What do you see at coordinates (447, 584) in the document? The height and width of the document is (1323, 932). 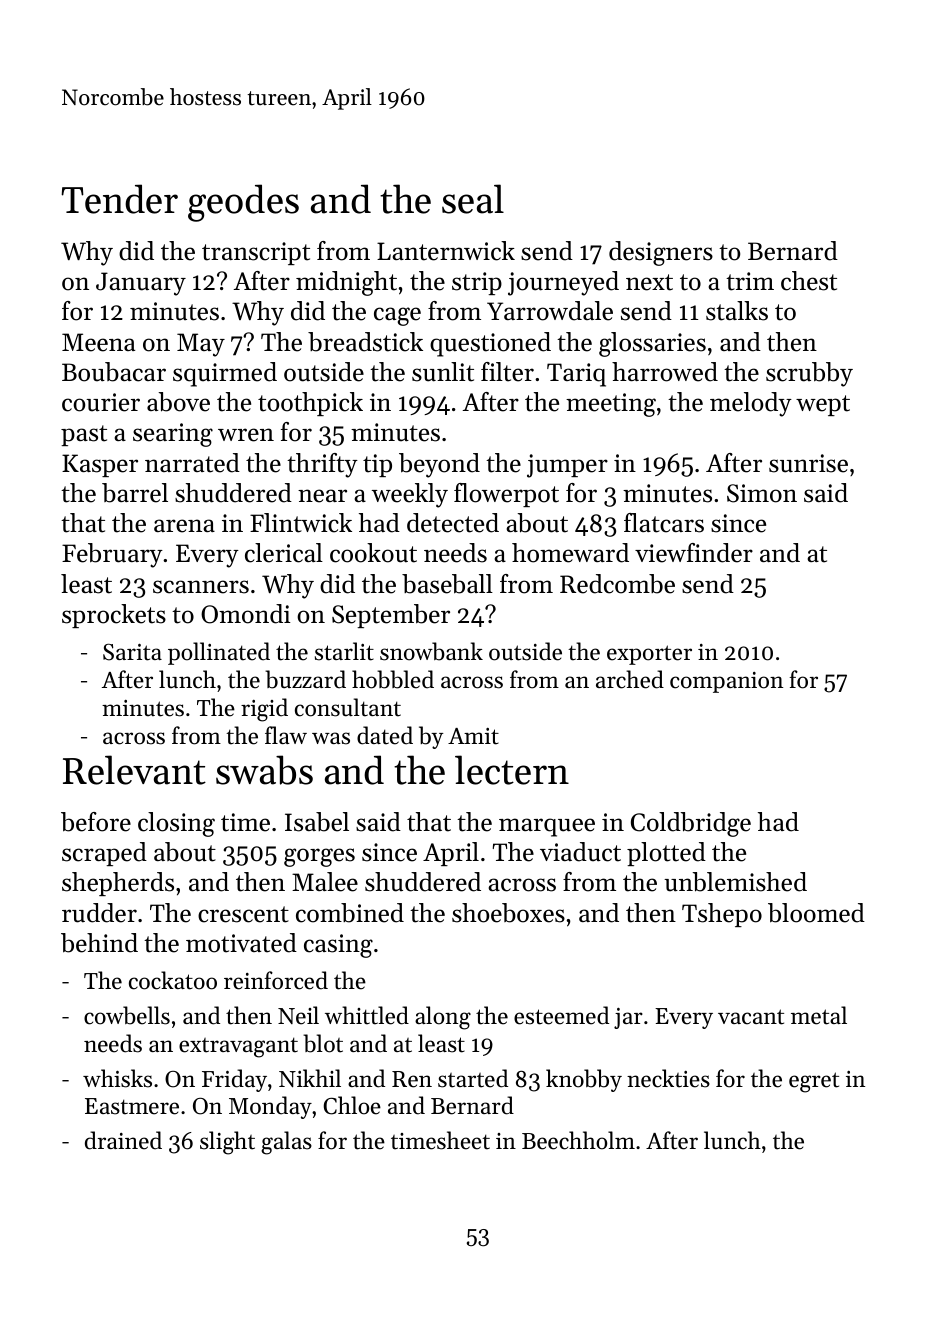 I see `baseball` at bounding box center [447, 584].
